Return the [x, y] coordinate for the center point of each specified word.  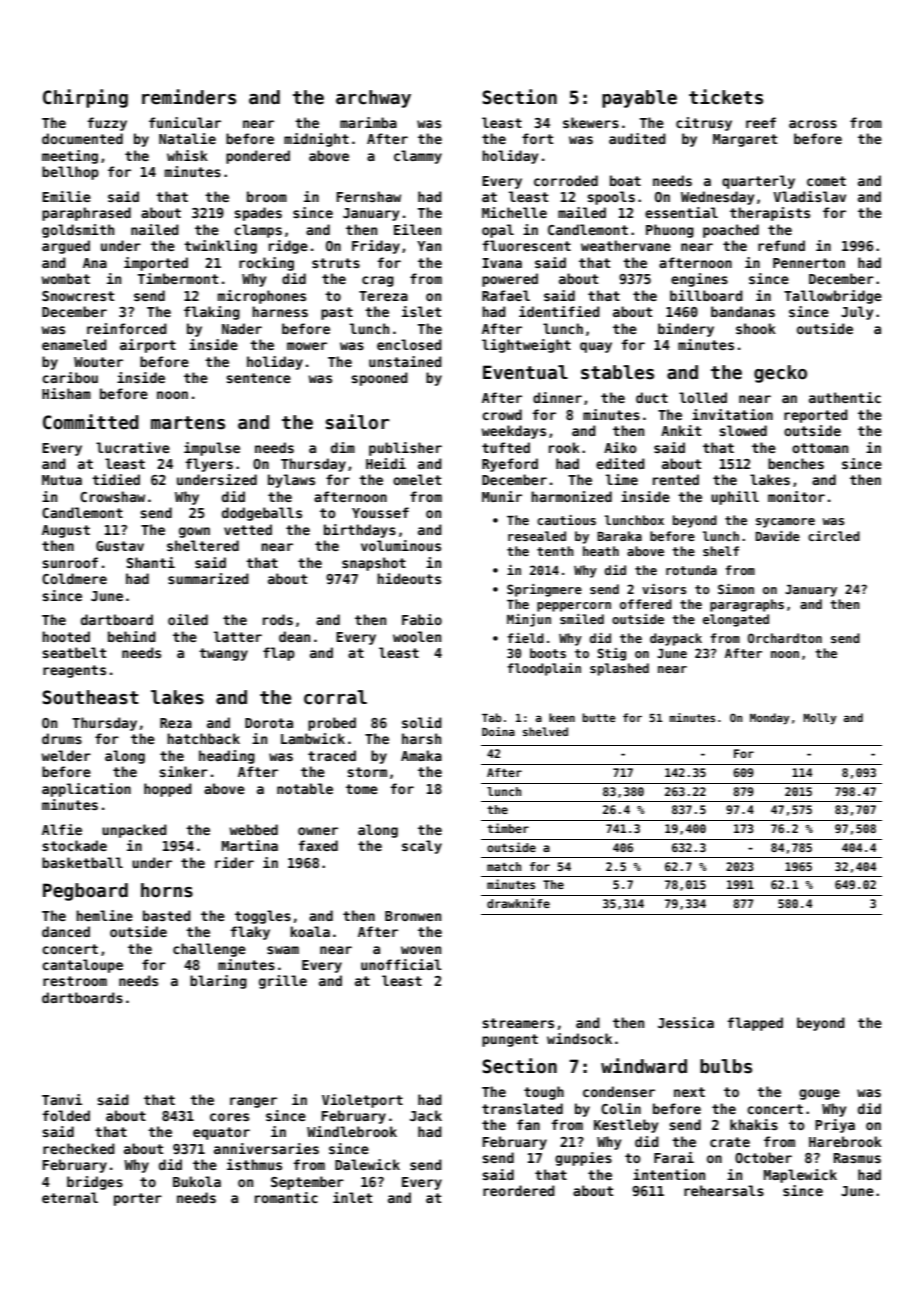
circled [834, 536]
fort [537, 138]
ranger [253, 1102]
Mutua [62, 480]
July [857, 313]
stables [617, 372]
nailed [155, 229]
